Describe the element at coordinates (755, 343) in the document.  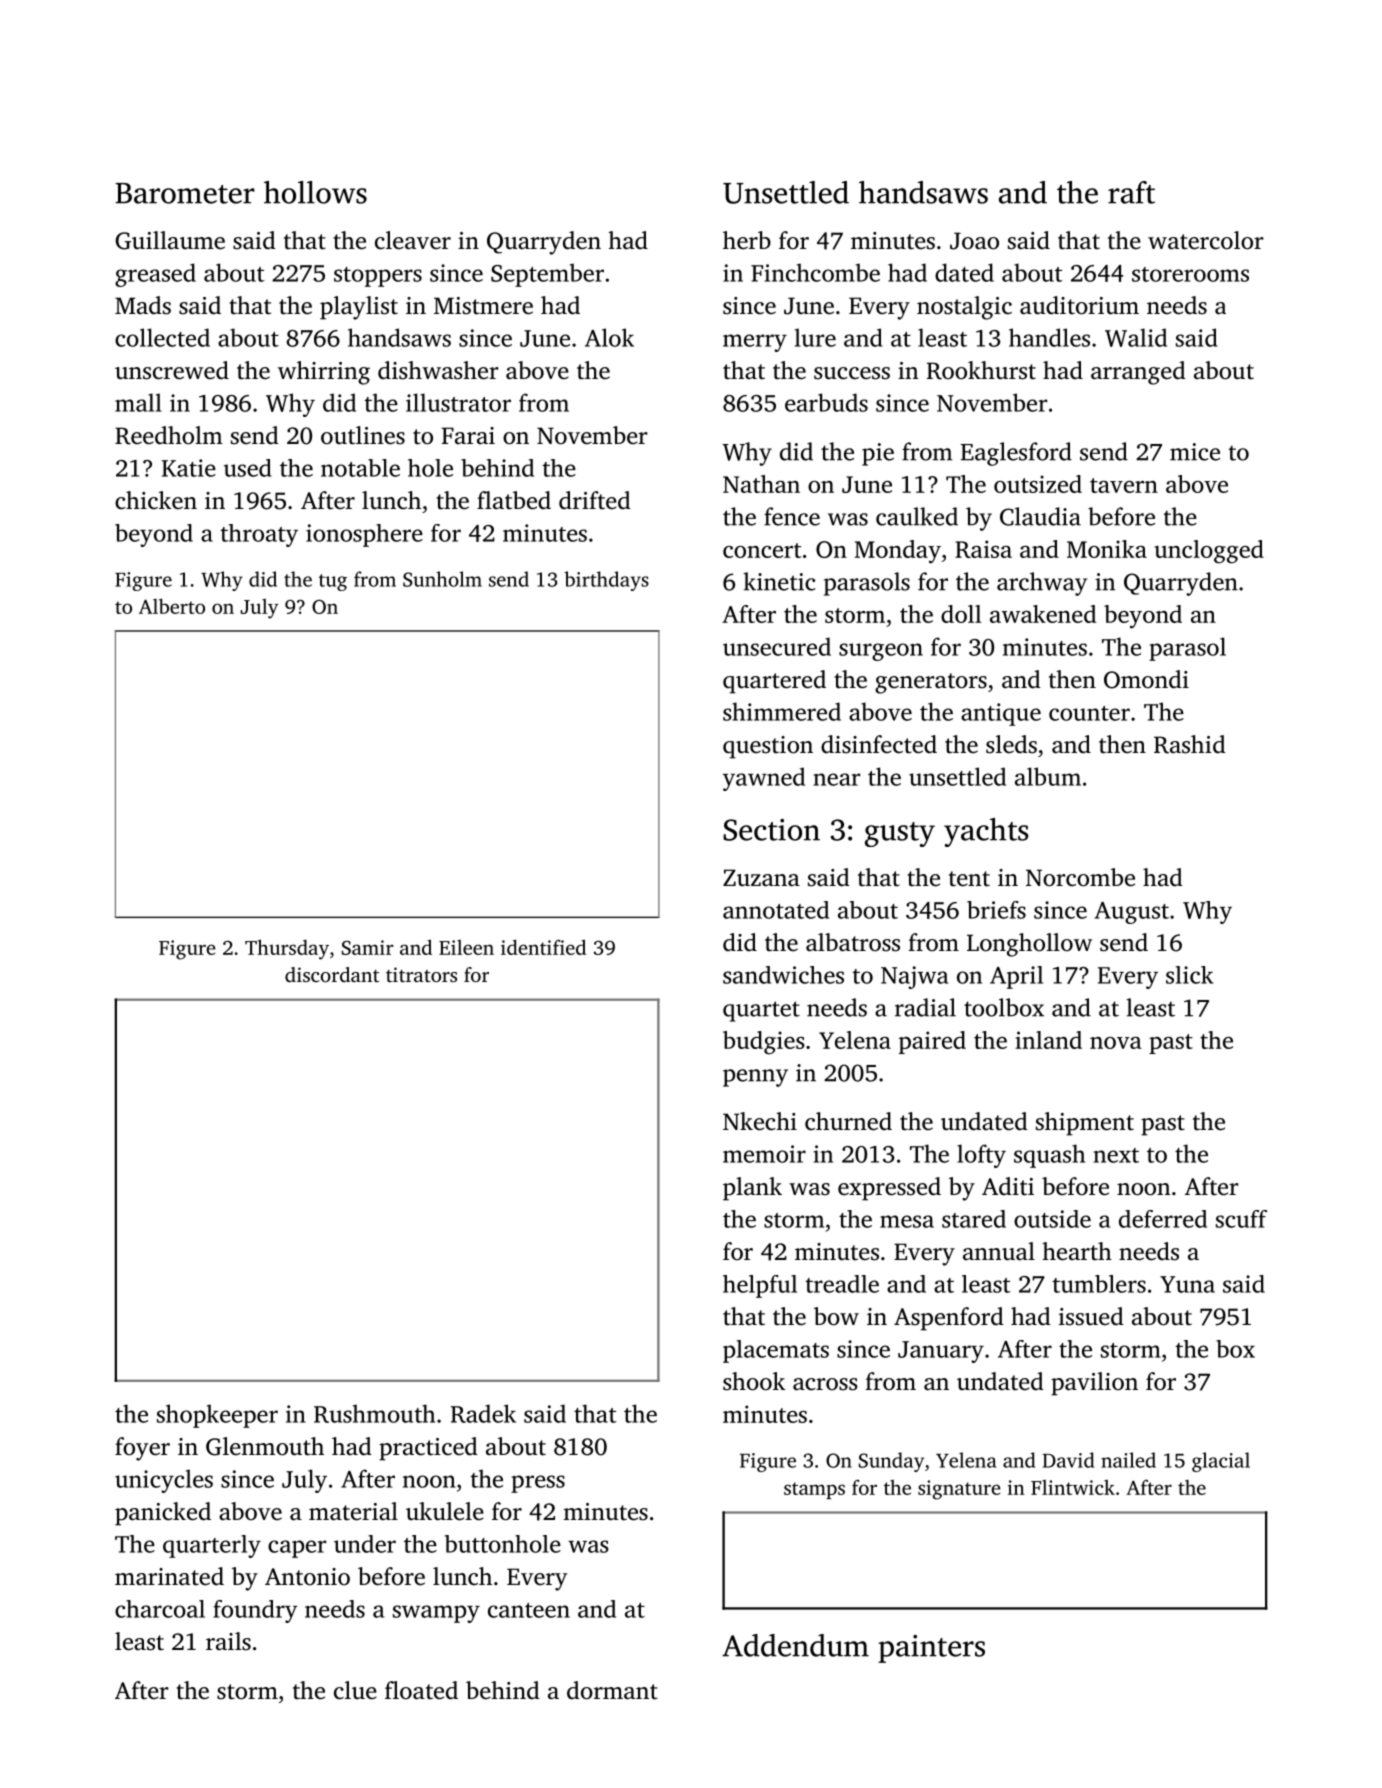
I see `merry` at that location.
